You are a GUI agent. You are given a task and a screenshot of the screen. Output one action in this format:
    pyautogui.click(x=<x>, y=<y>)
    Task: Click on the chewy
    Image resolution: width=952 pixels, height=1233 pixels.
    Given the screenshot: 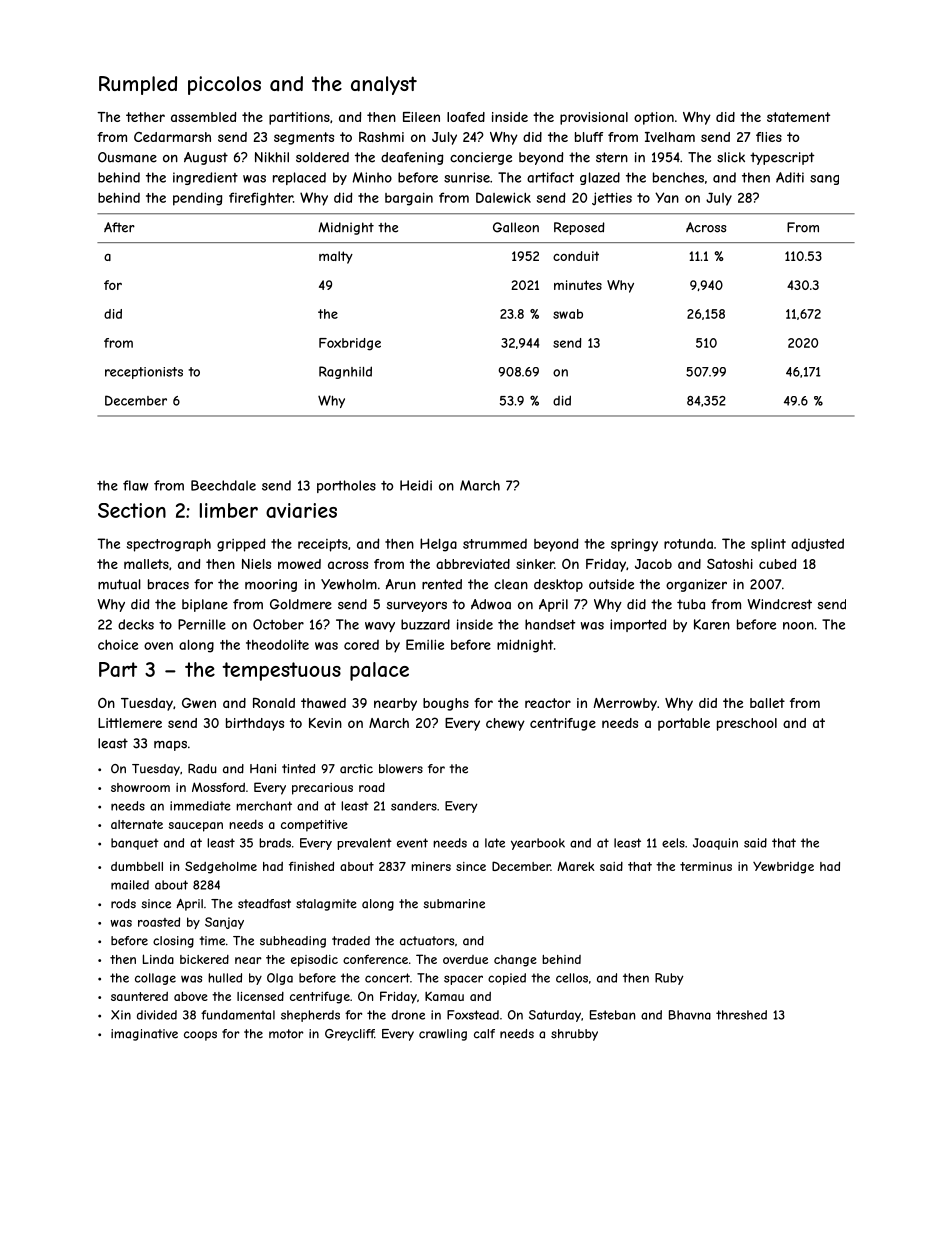 What is the action you would take?
    pyautogui.click(x=505, y=724)
